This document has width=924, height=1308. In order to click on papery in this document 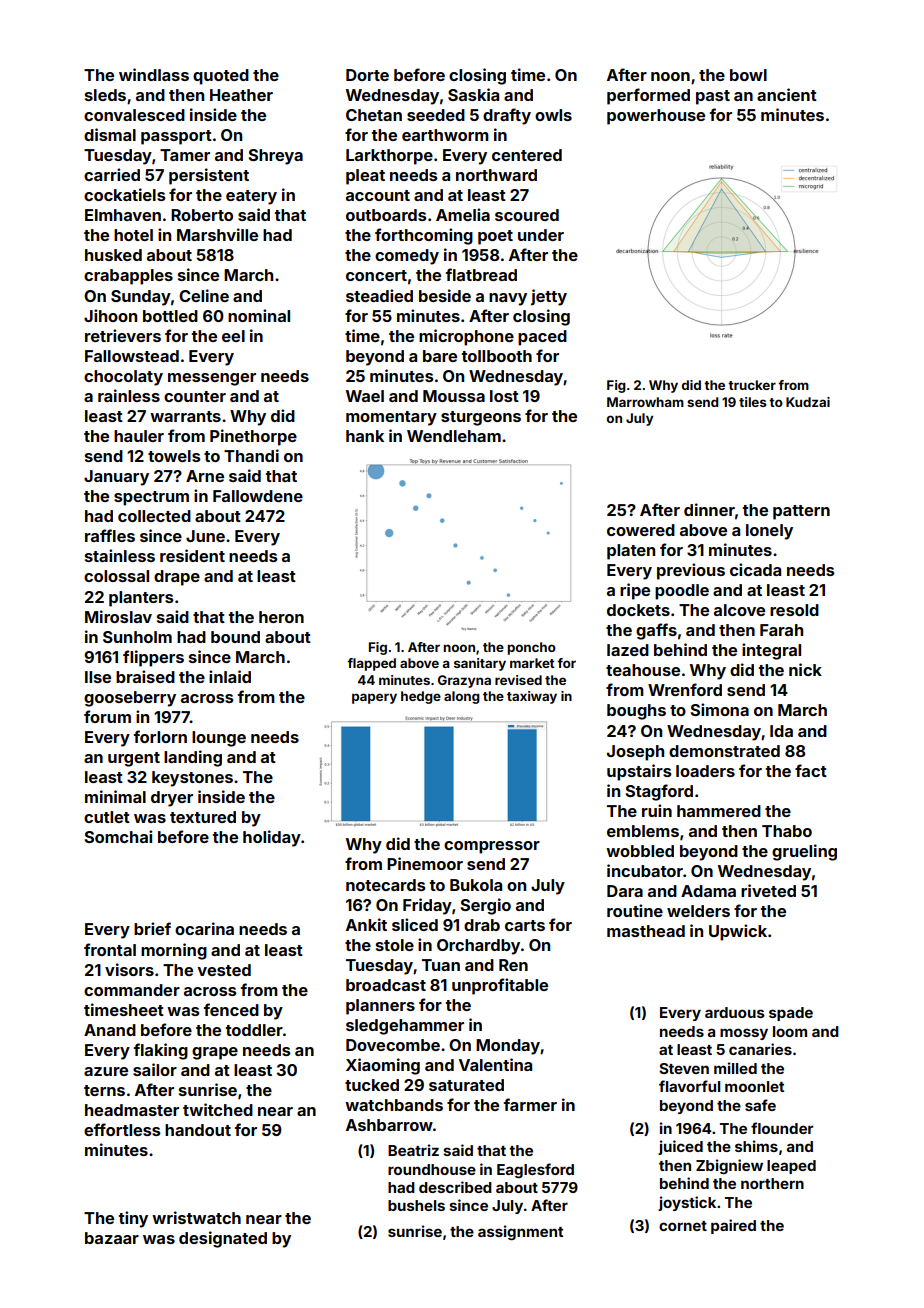, I will do `click(374, 698)`.
